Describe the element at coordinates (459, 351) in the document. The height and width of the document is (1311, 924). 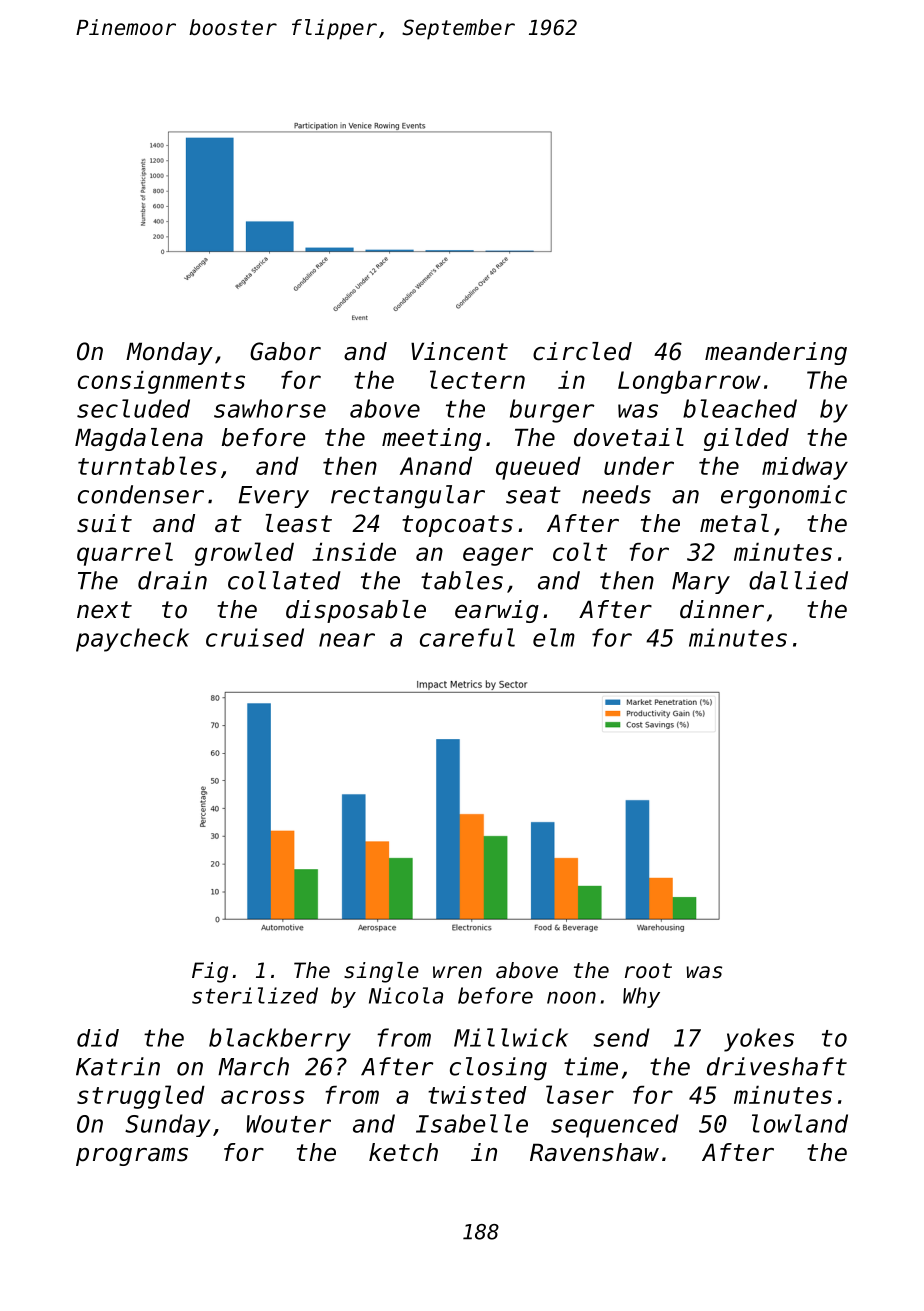
I see `Vincent` at that location.
